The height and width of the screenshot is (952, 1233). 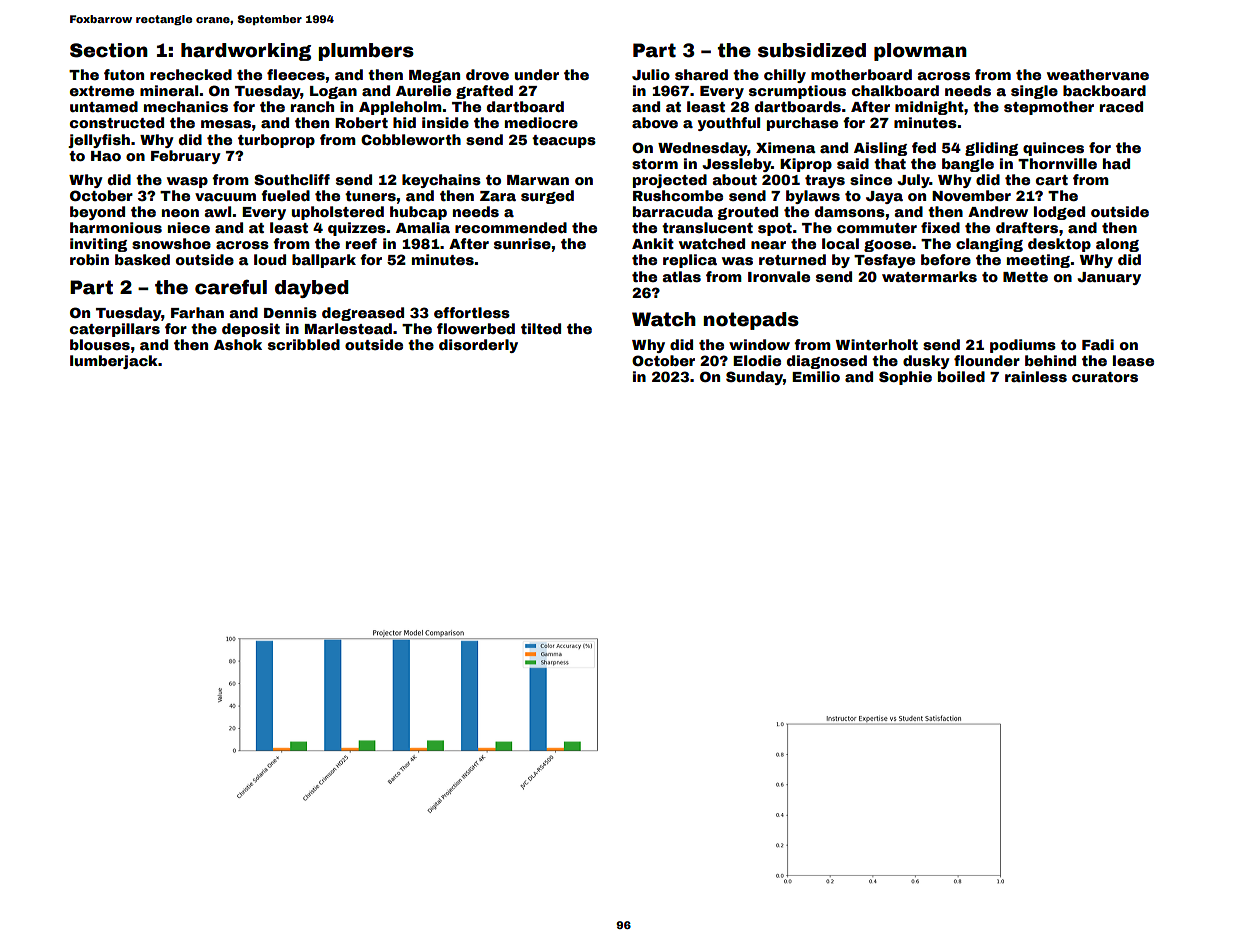 What do you see at coordinates (114, 362) in the screenshot?
I see `lumberjack` at bounding box center [114, 362].
